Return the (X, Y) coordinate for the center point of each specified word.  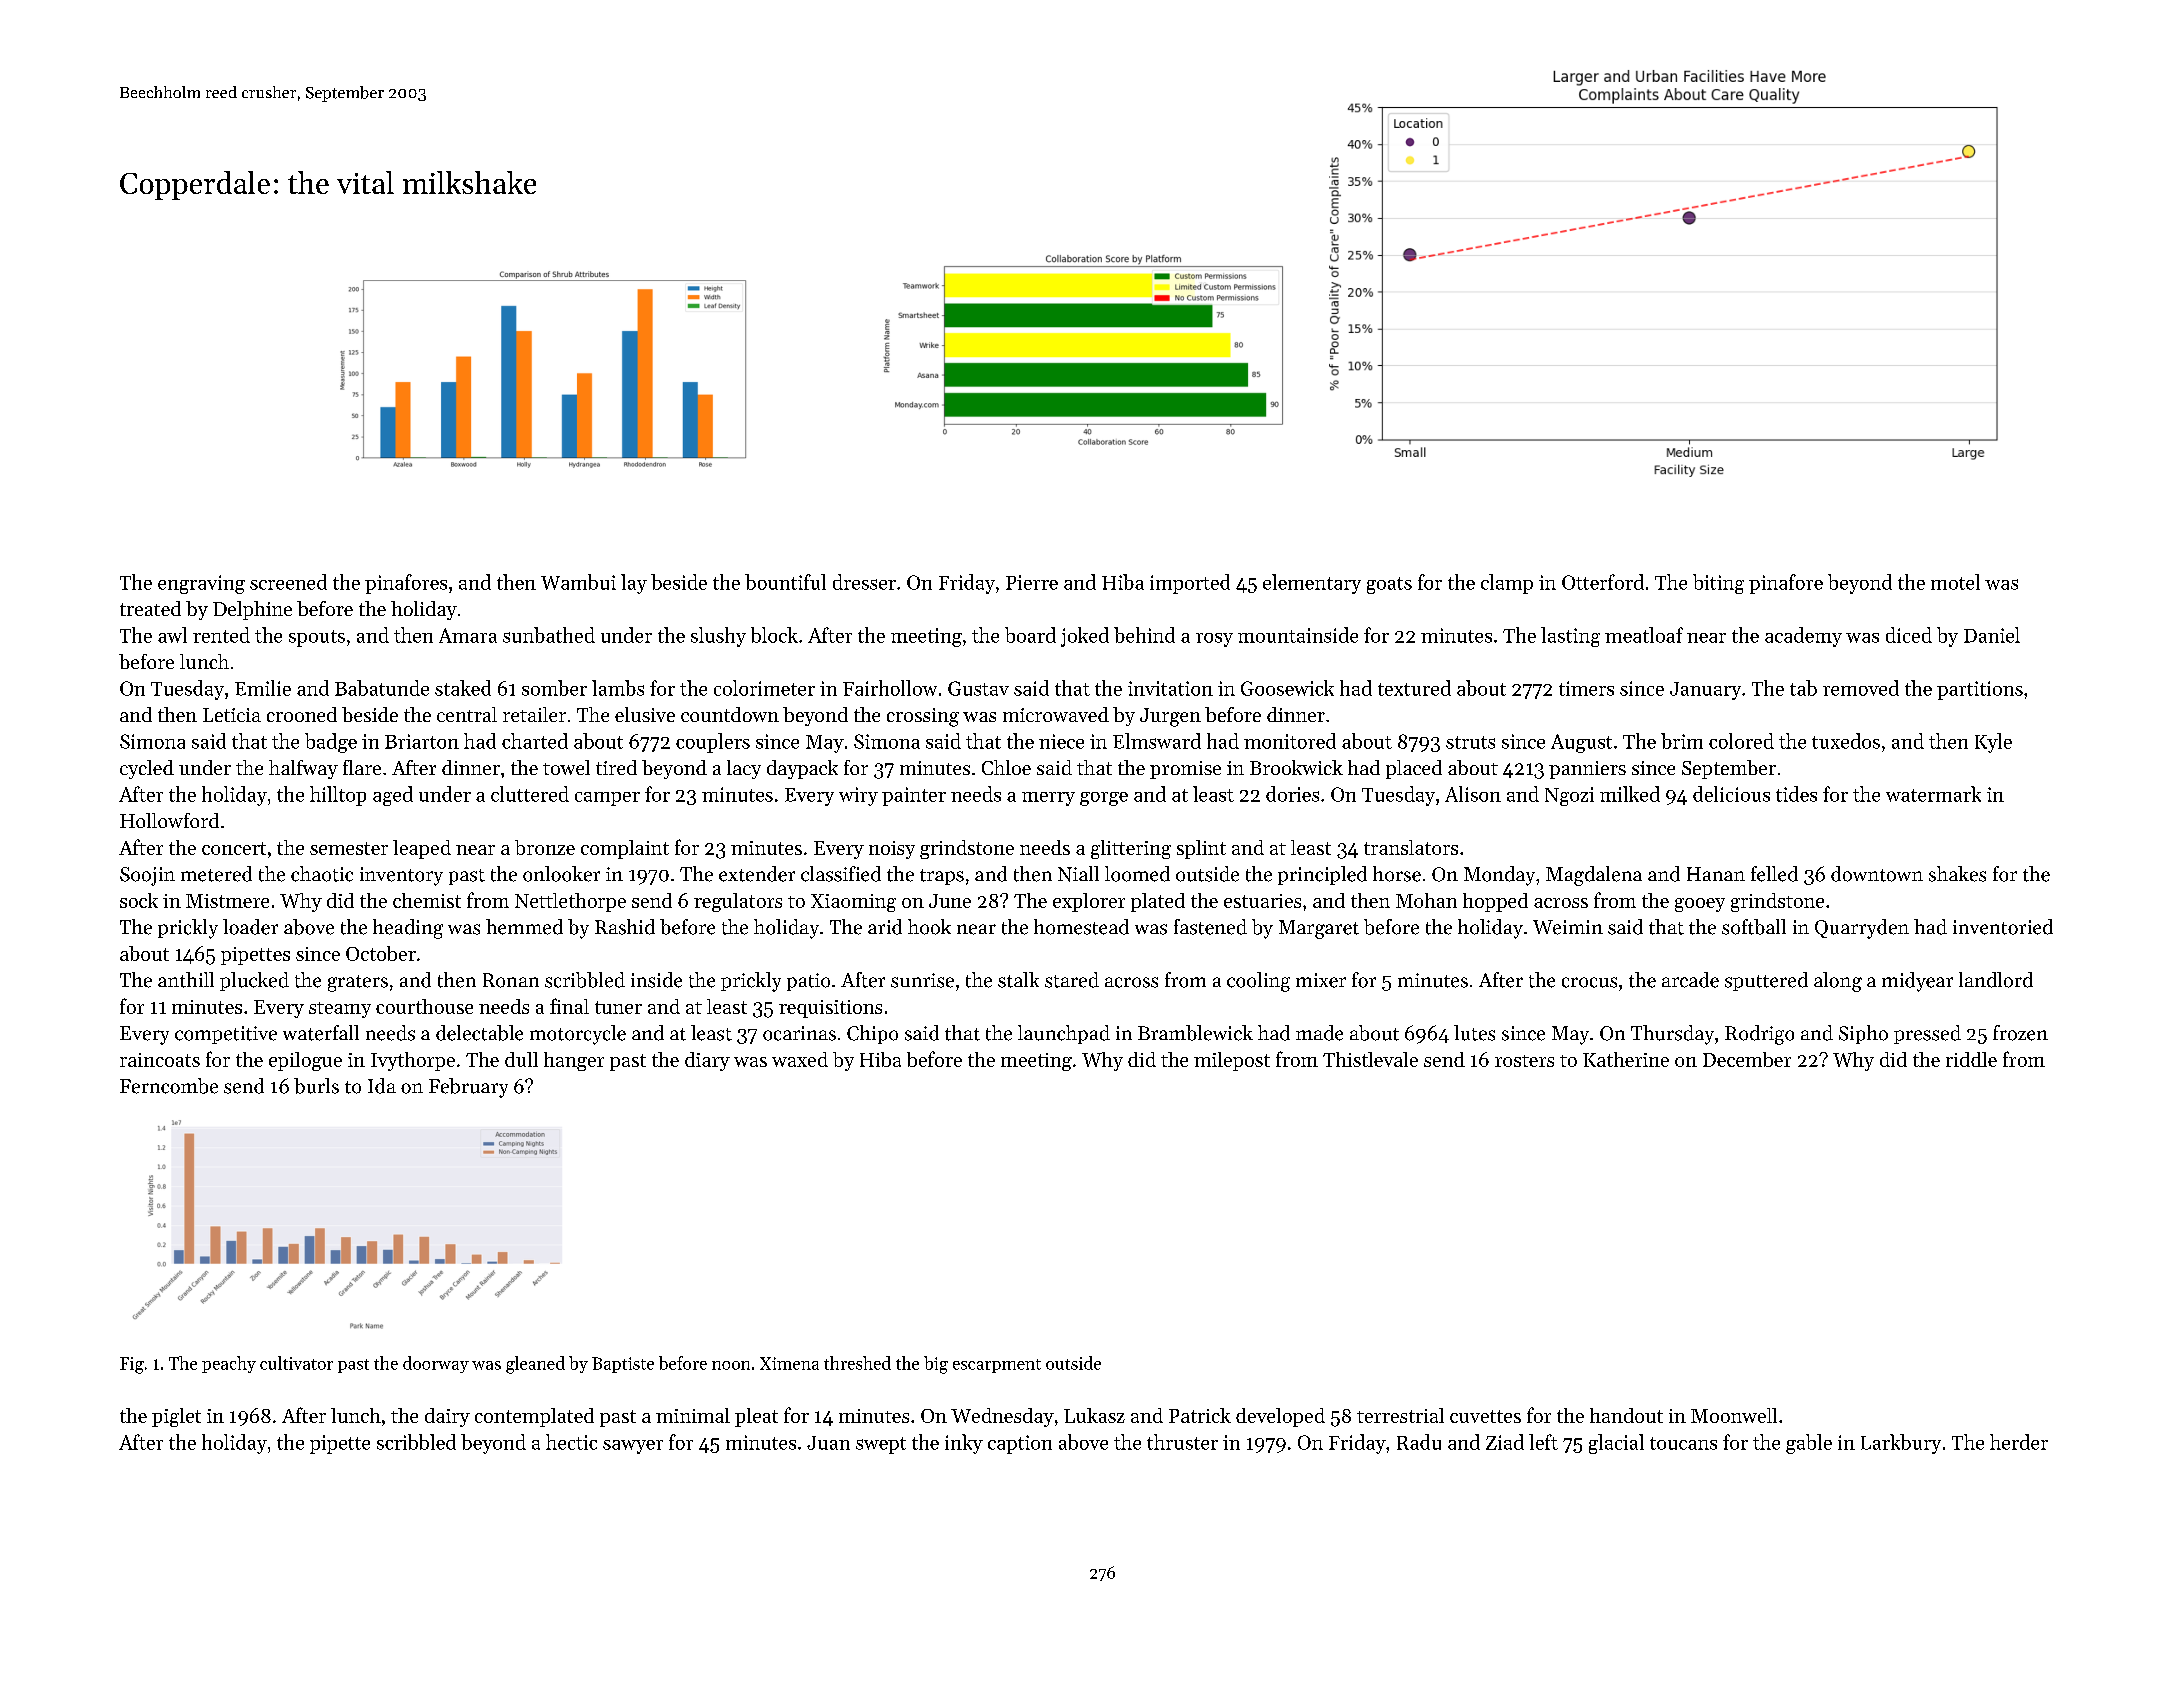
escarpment (997, 1366)
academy (1803, 637)
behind (1144, 635)
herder (2019, 1442)
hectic (571, 1442)
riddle (1971, 1059)
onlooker (561, 874)
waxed (800, 1059)
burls (316, 1086)
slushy (718, 637)
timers (1586, 688)
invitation (1170, 688)
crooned (302, 714)
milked (1630, 794)
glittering (1131, 849)
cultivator (296, 1363)
